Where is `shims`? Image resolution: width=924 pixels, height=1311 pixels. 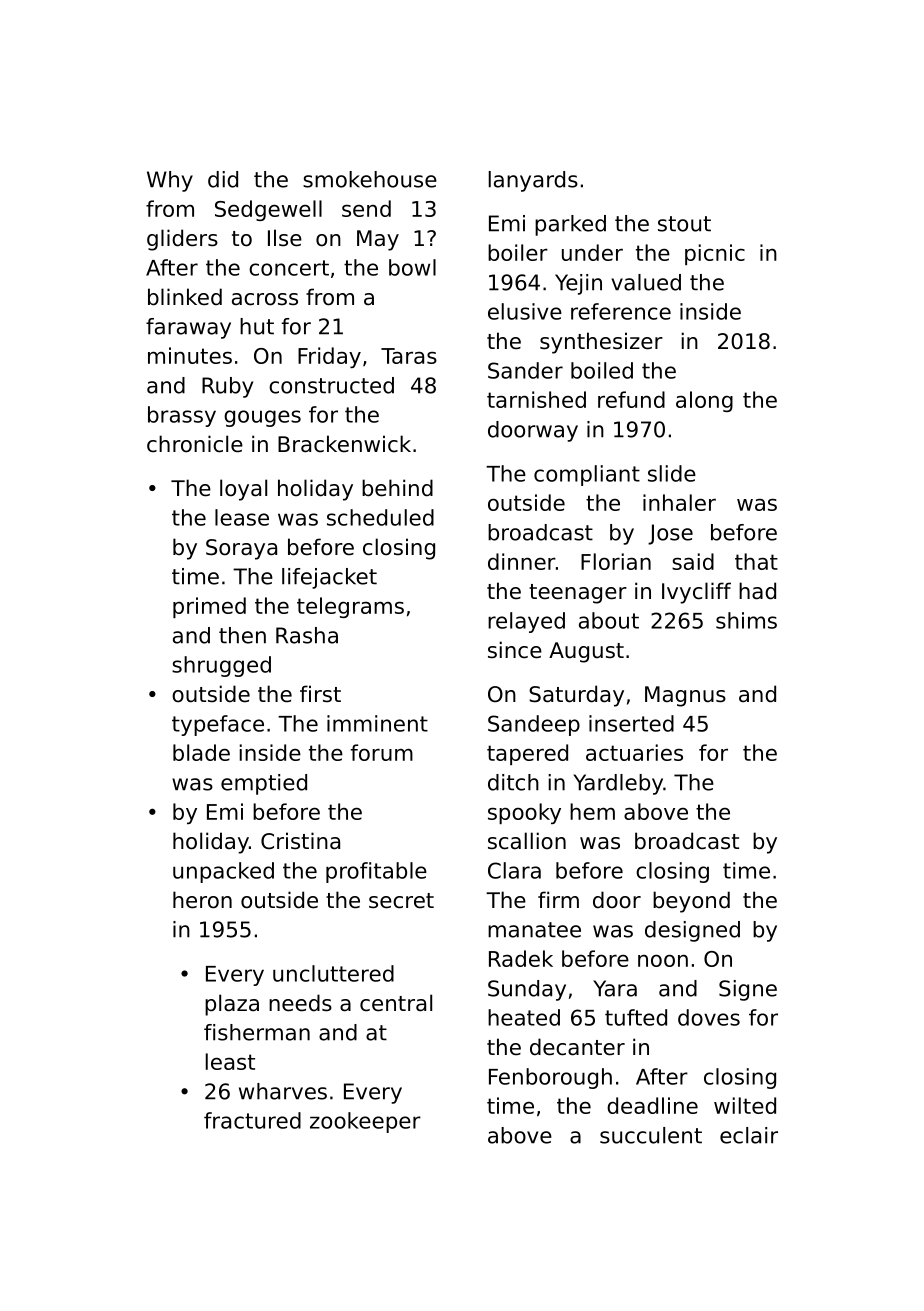
shims is located at coordinates (746, 620).
